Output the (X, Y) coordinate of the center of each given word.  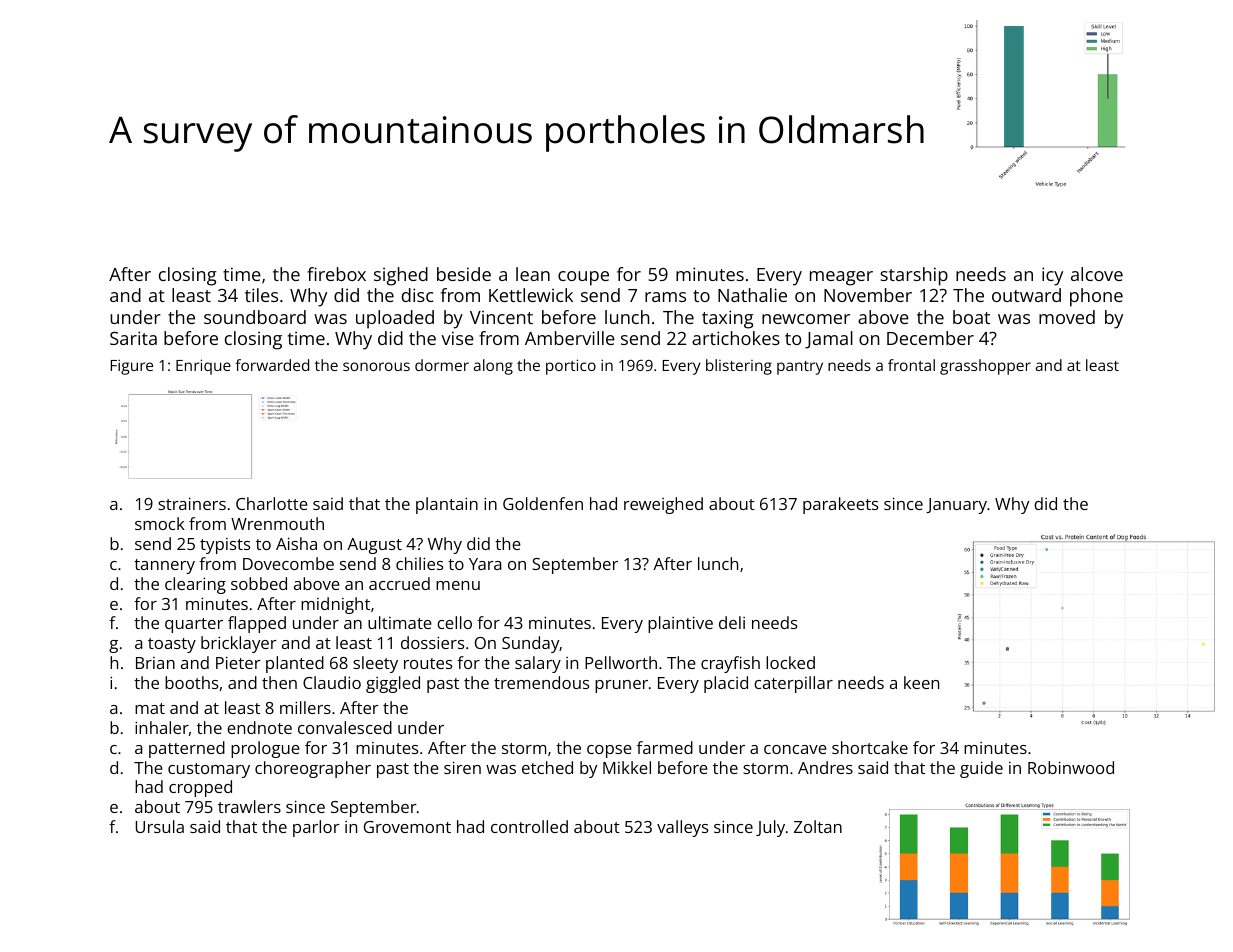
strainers (192, 503)
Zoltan (818, 826)
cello (454, 622)
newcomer (806, 319)
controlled (529, 826)
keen (921, 682)
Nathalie (752, 295)
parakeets (840, 505)
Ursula (160, 826)
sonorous (376, 366)
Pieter (238, 662)
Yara (485, 564)
